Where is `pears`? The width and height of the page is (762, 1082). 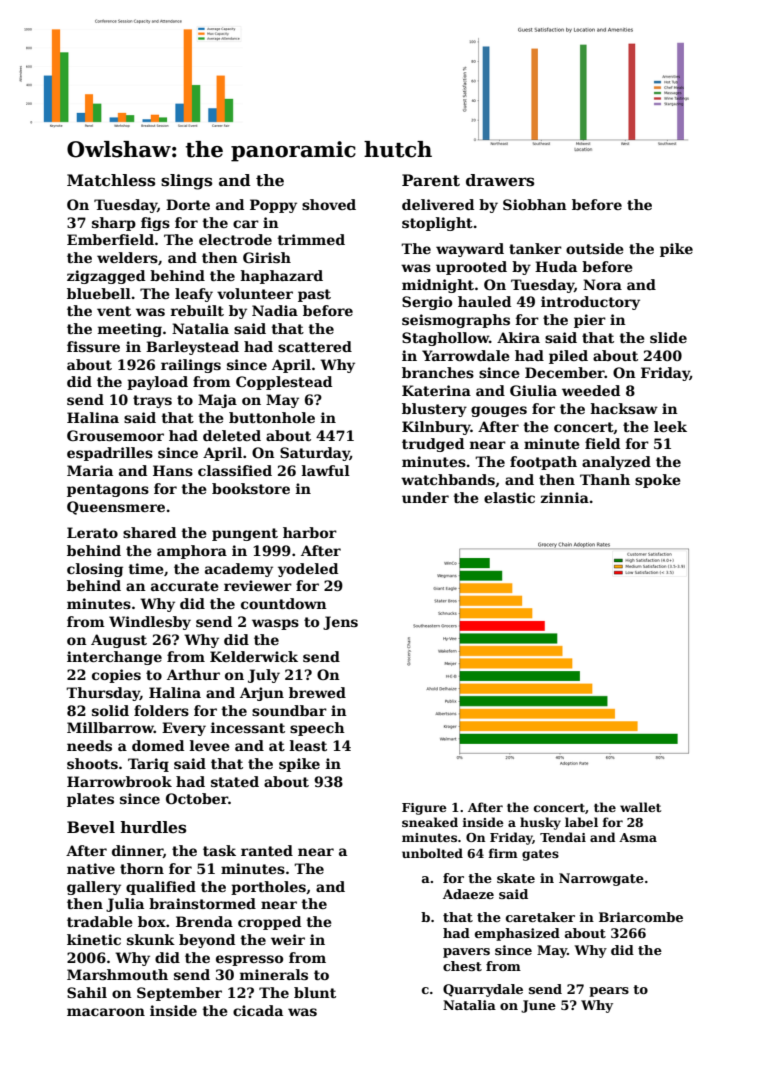 pears is located at coordinates (609, 992).
